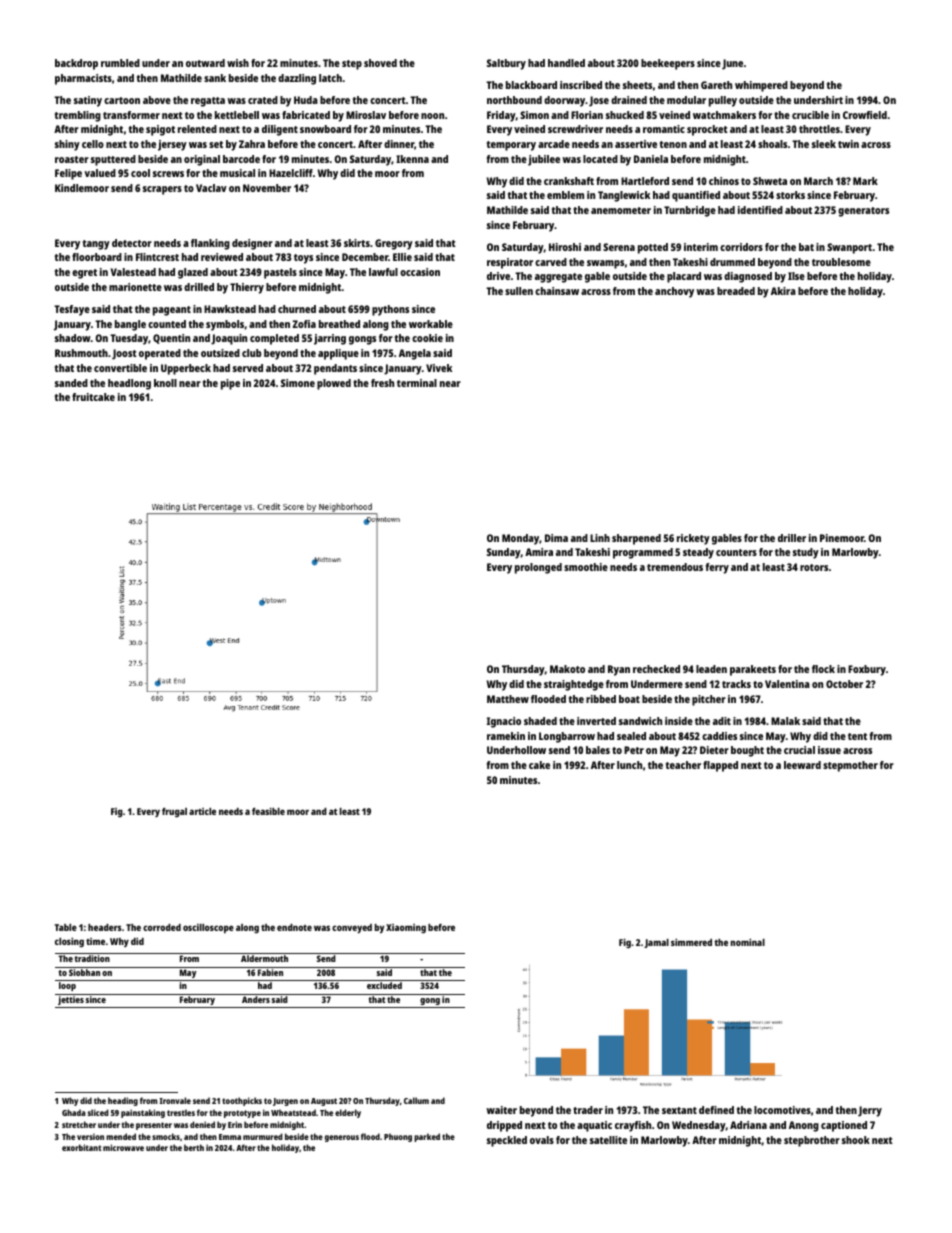 The width and height of the screenshot is (952, 1233). I want to click on handled, so click(566, 63).
